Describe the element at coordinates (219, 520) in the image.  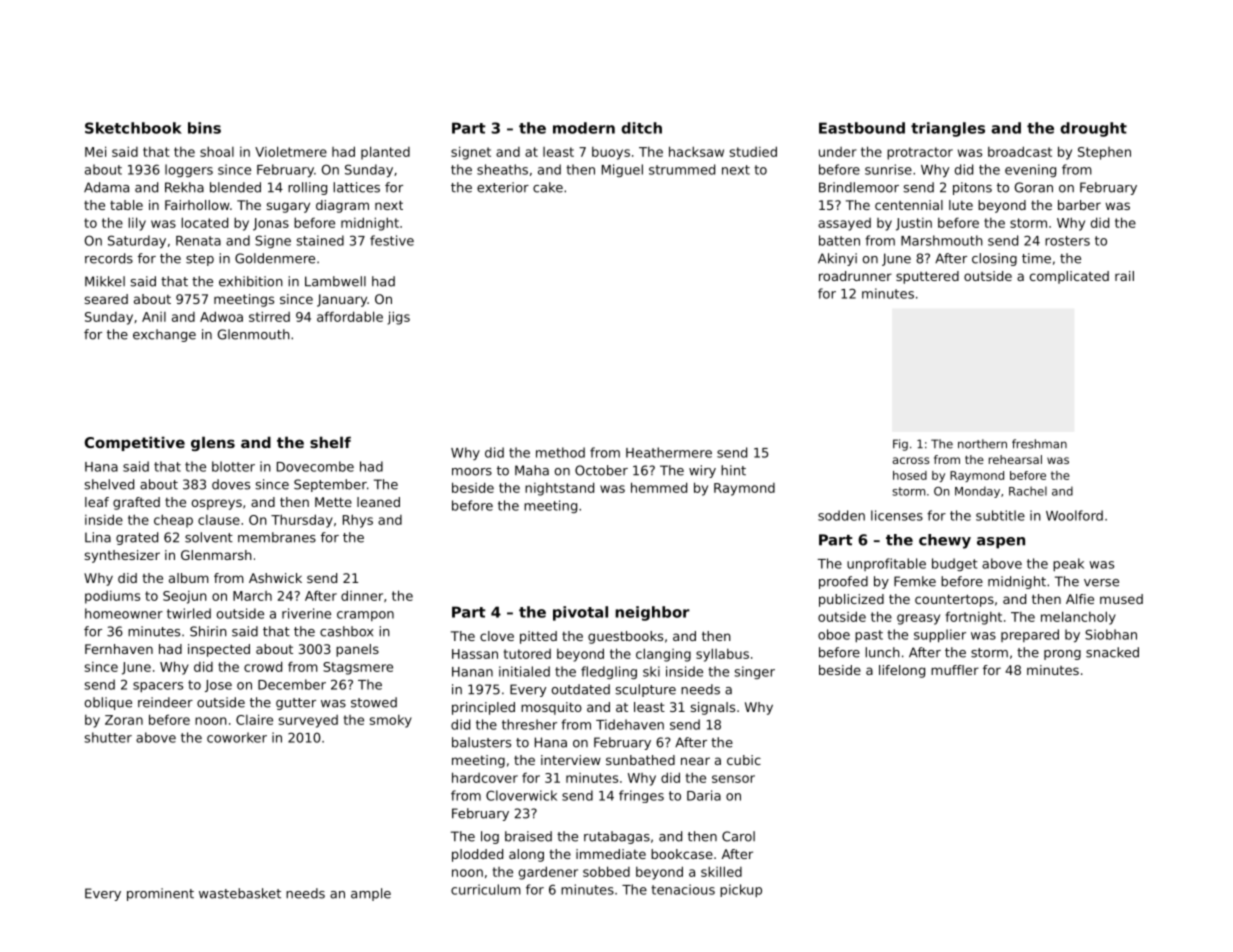
I see `clause` at that location.
